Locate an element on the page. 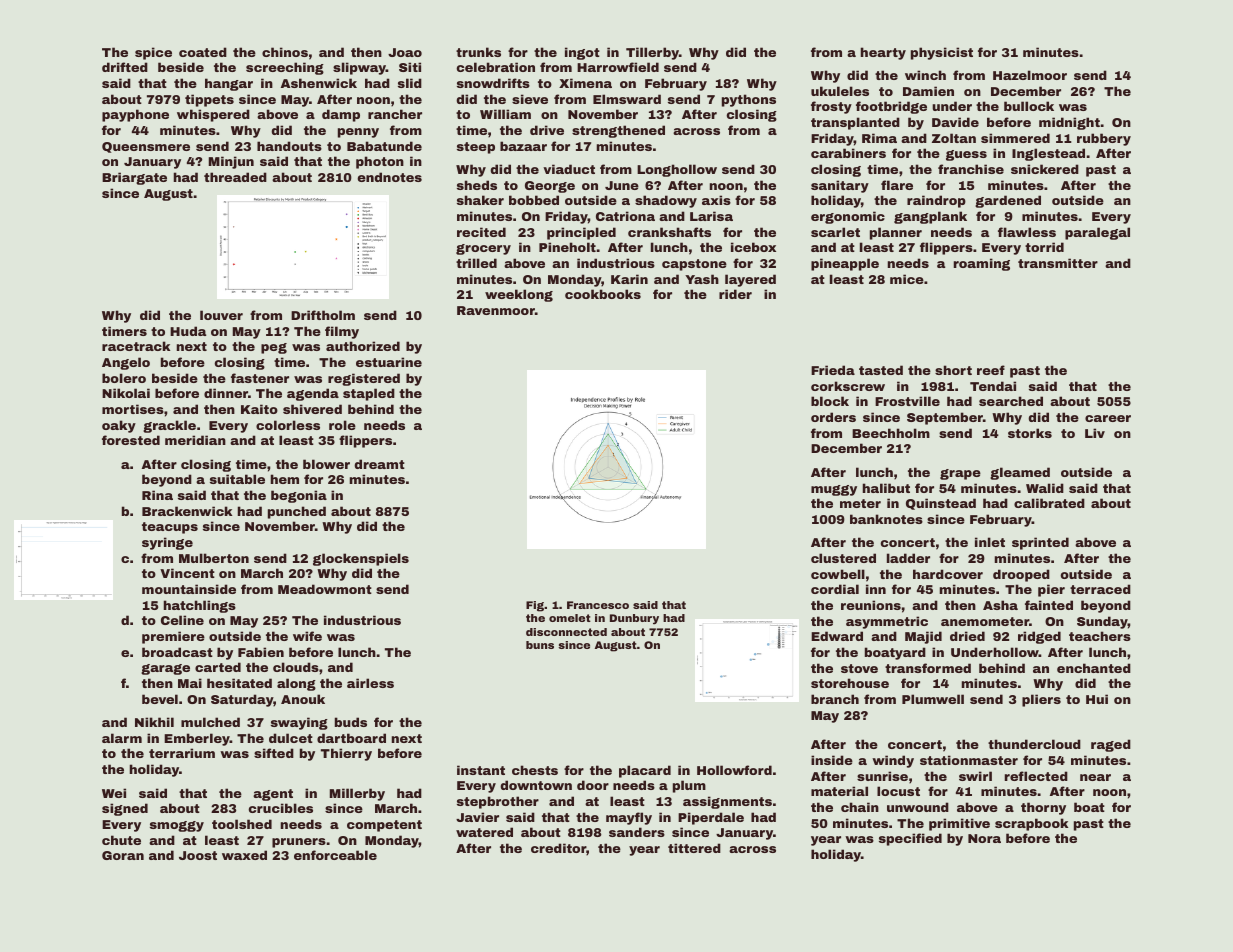 The image size is (1233, 952). waxed is located at coordinates (244, 855).
